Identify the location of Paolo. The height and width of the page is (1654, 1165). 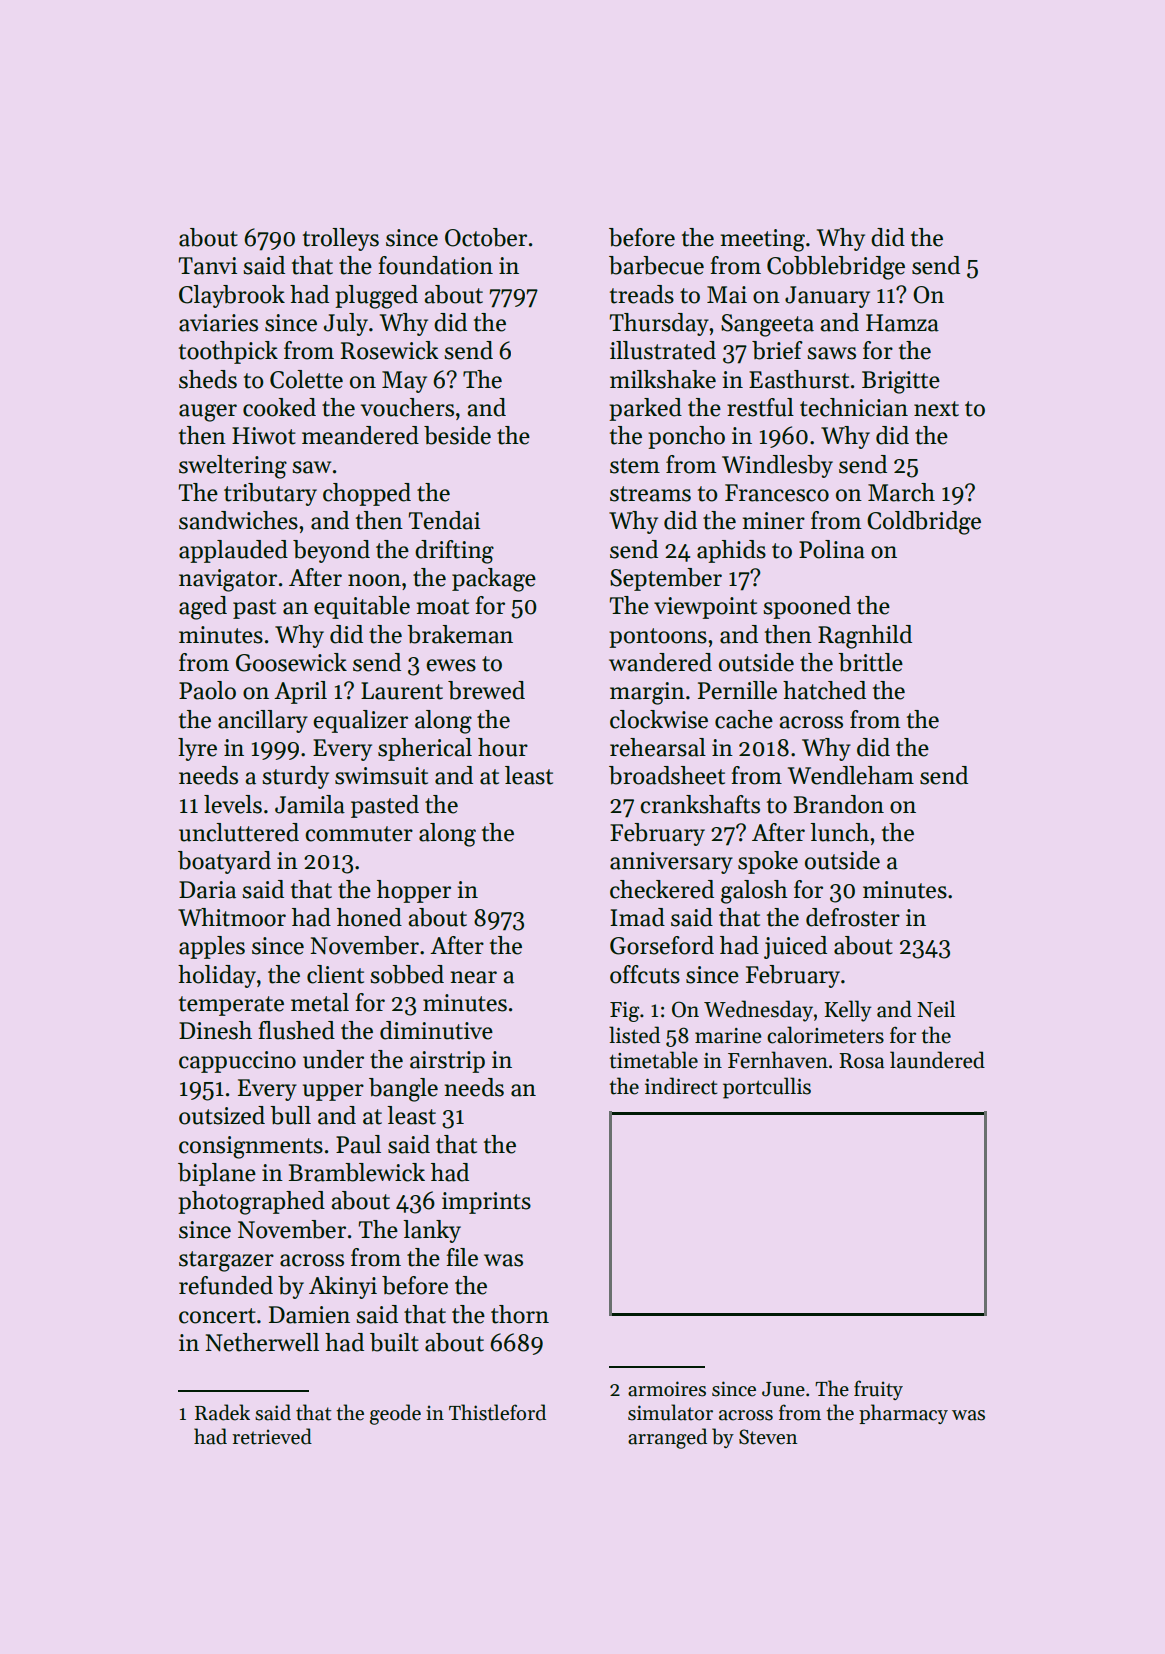
(207, 690).
